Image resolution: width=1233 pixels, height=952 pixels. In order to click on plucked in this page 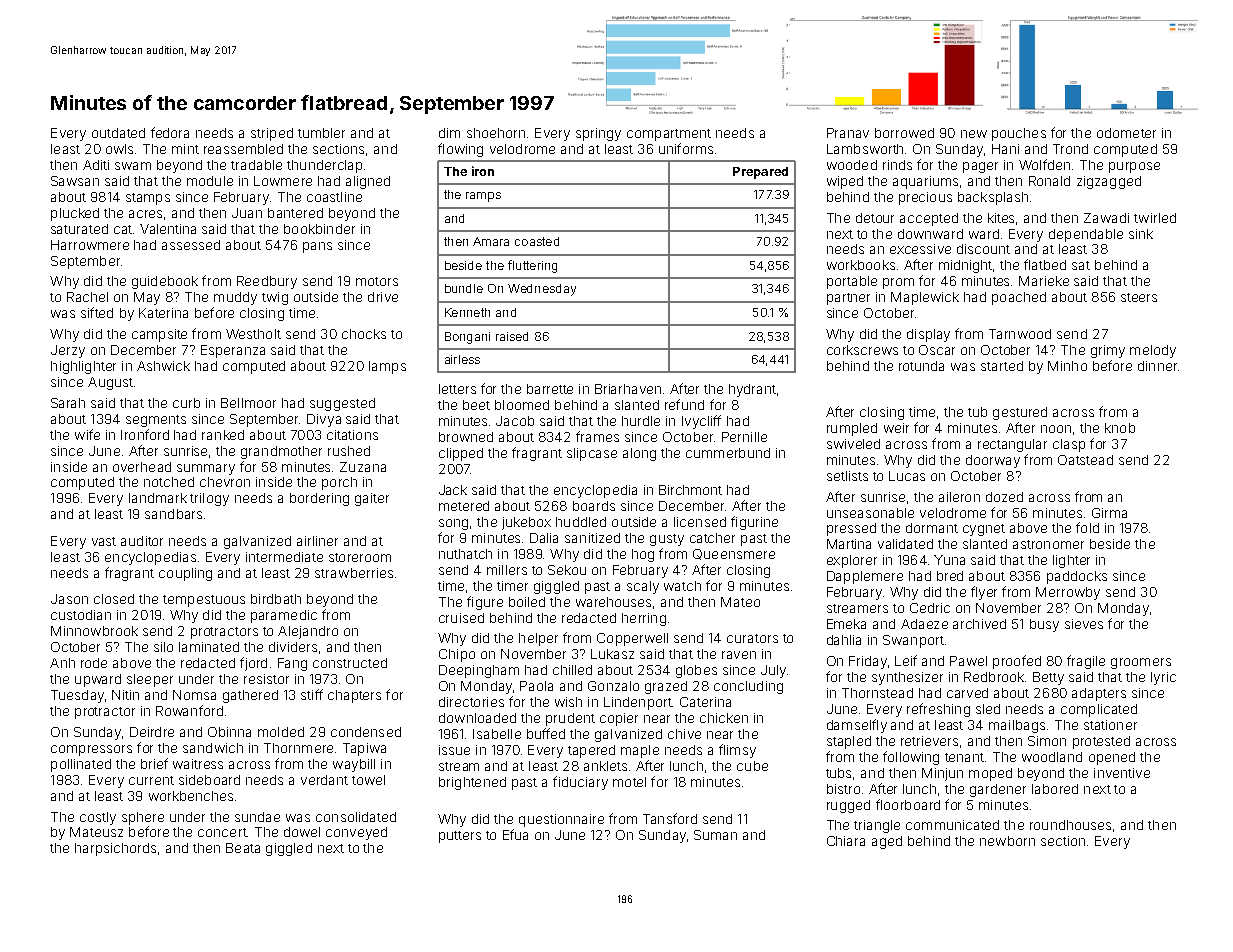, I will do `click(75, 214)`.
